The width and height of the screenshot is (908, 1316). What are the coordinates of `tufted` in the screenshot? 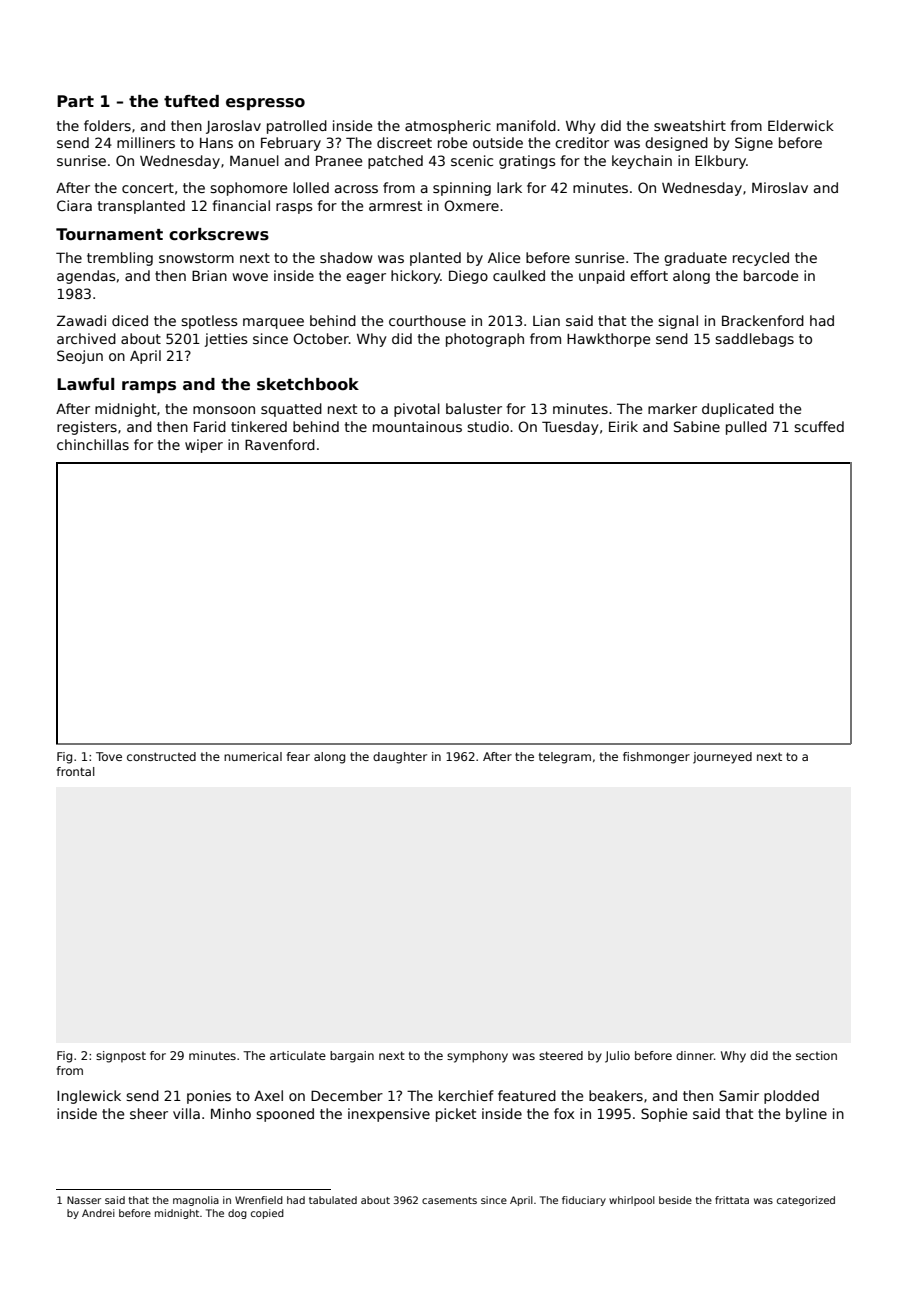 It's located at (191, 101).
